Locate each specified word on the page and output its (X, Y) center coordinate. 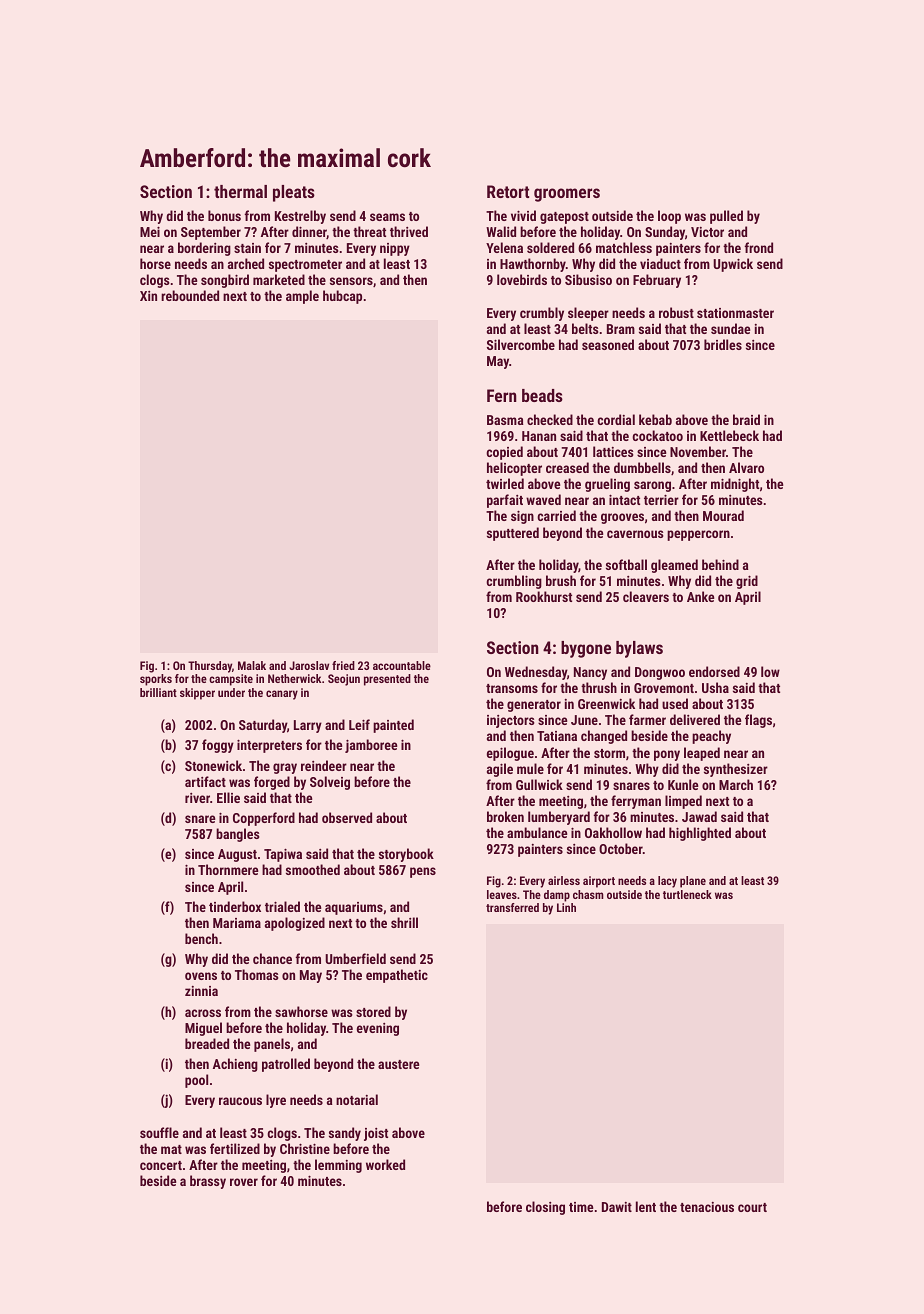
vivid (523, 215)
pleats (294, 193)
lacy (667, 882)
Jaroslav (309, 665)
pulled (726, 217)
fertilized (235, 1148)
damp (557, 896)
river (197, 798)
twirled (505, 483)
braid (746, 419)
